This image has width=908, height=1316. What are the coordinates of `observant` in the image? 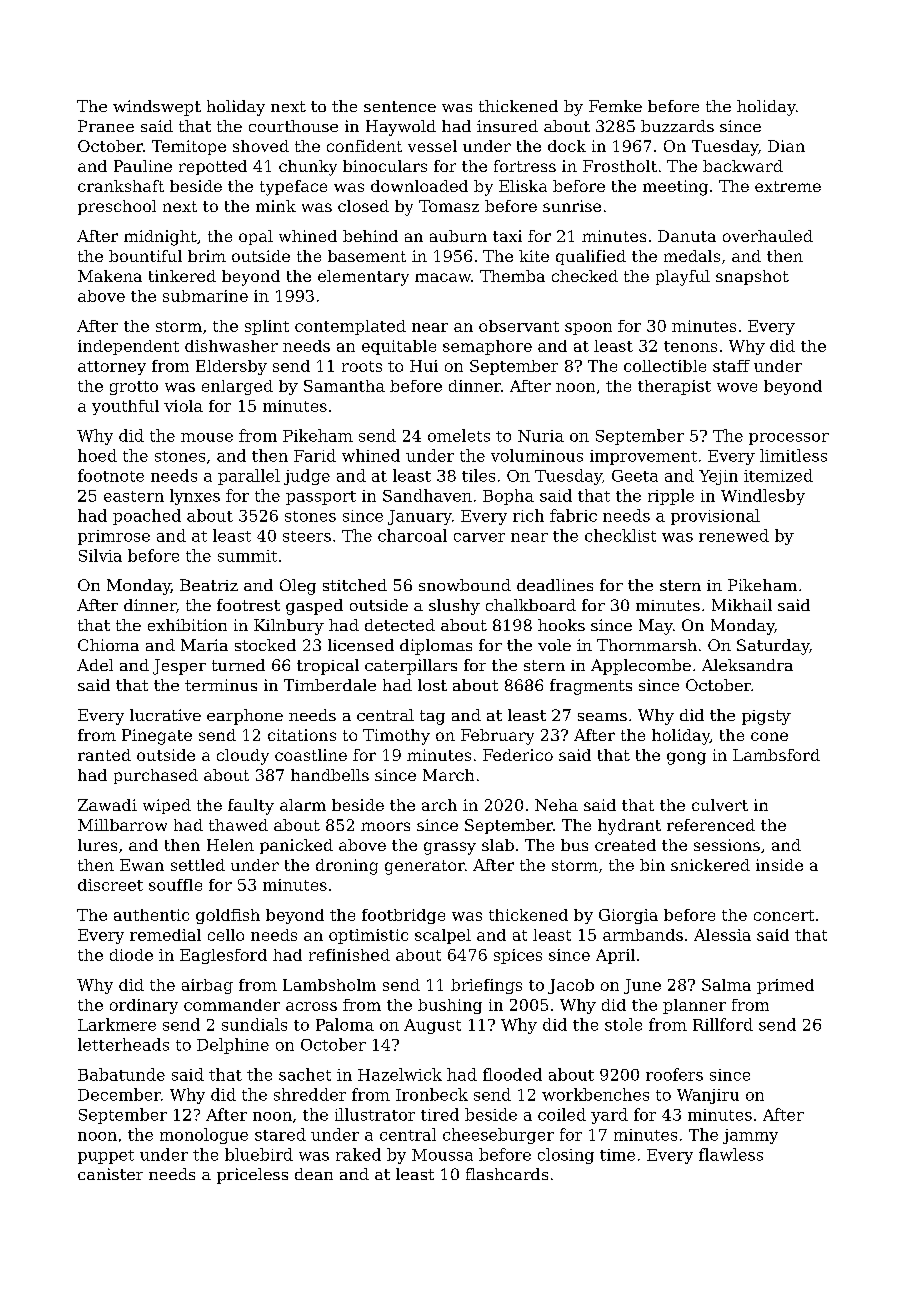 It's located at (519, 326).
